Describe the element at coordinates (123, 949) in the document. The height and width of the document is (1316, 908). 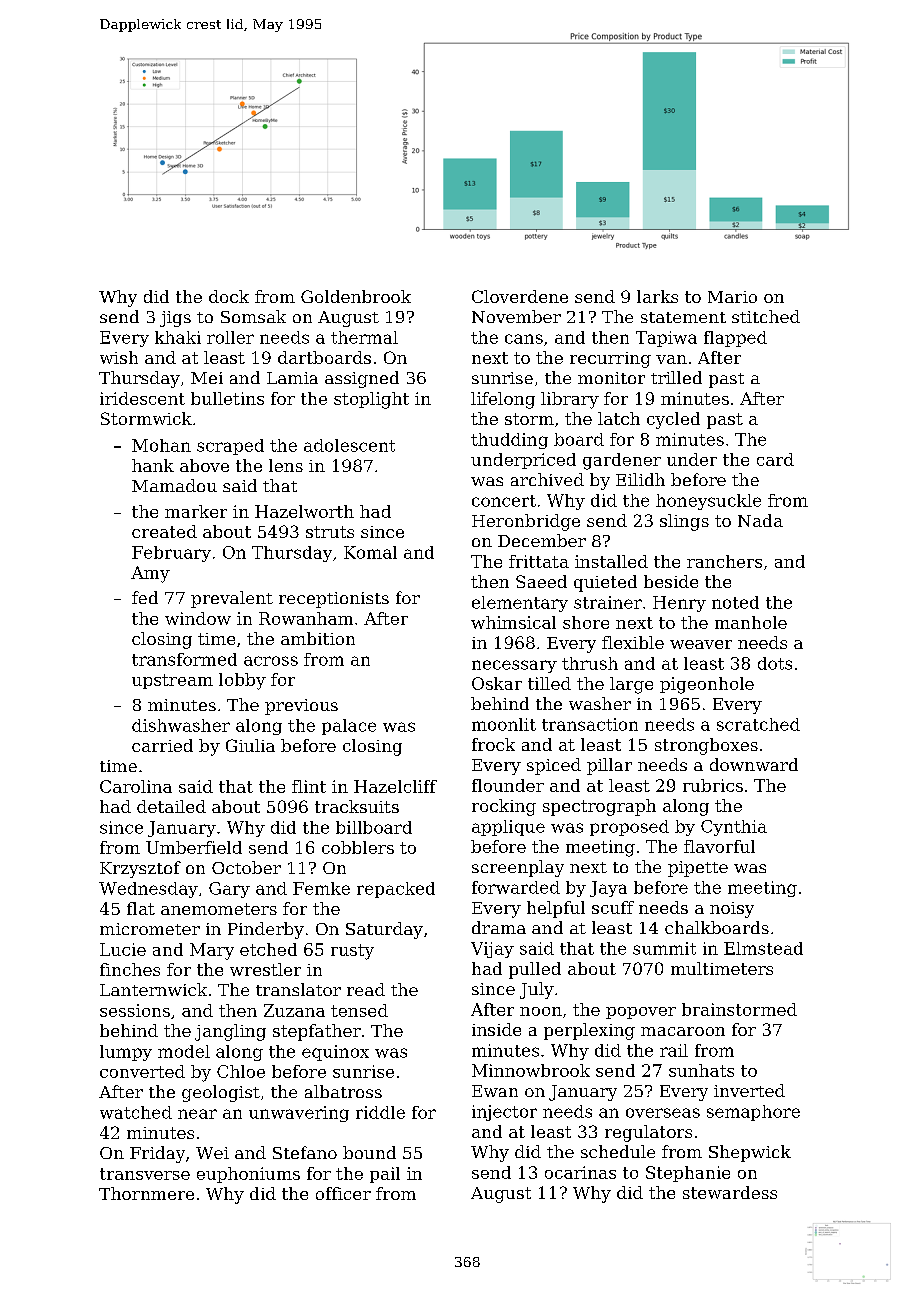
I see `Lucie` at that location.
